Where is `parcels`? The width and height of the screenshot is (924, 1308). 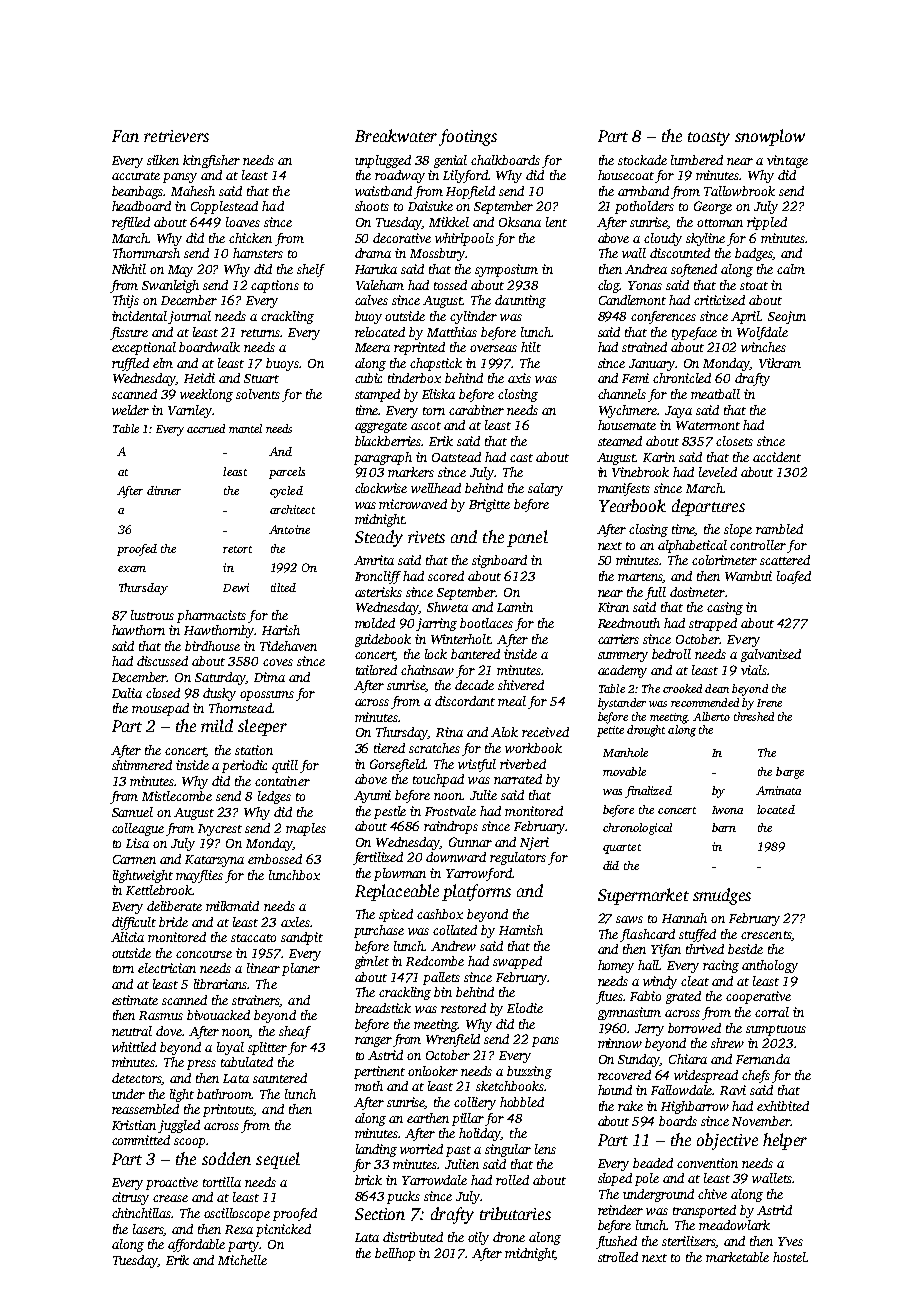
parcels is located at coordinates (287, 473).
